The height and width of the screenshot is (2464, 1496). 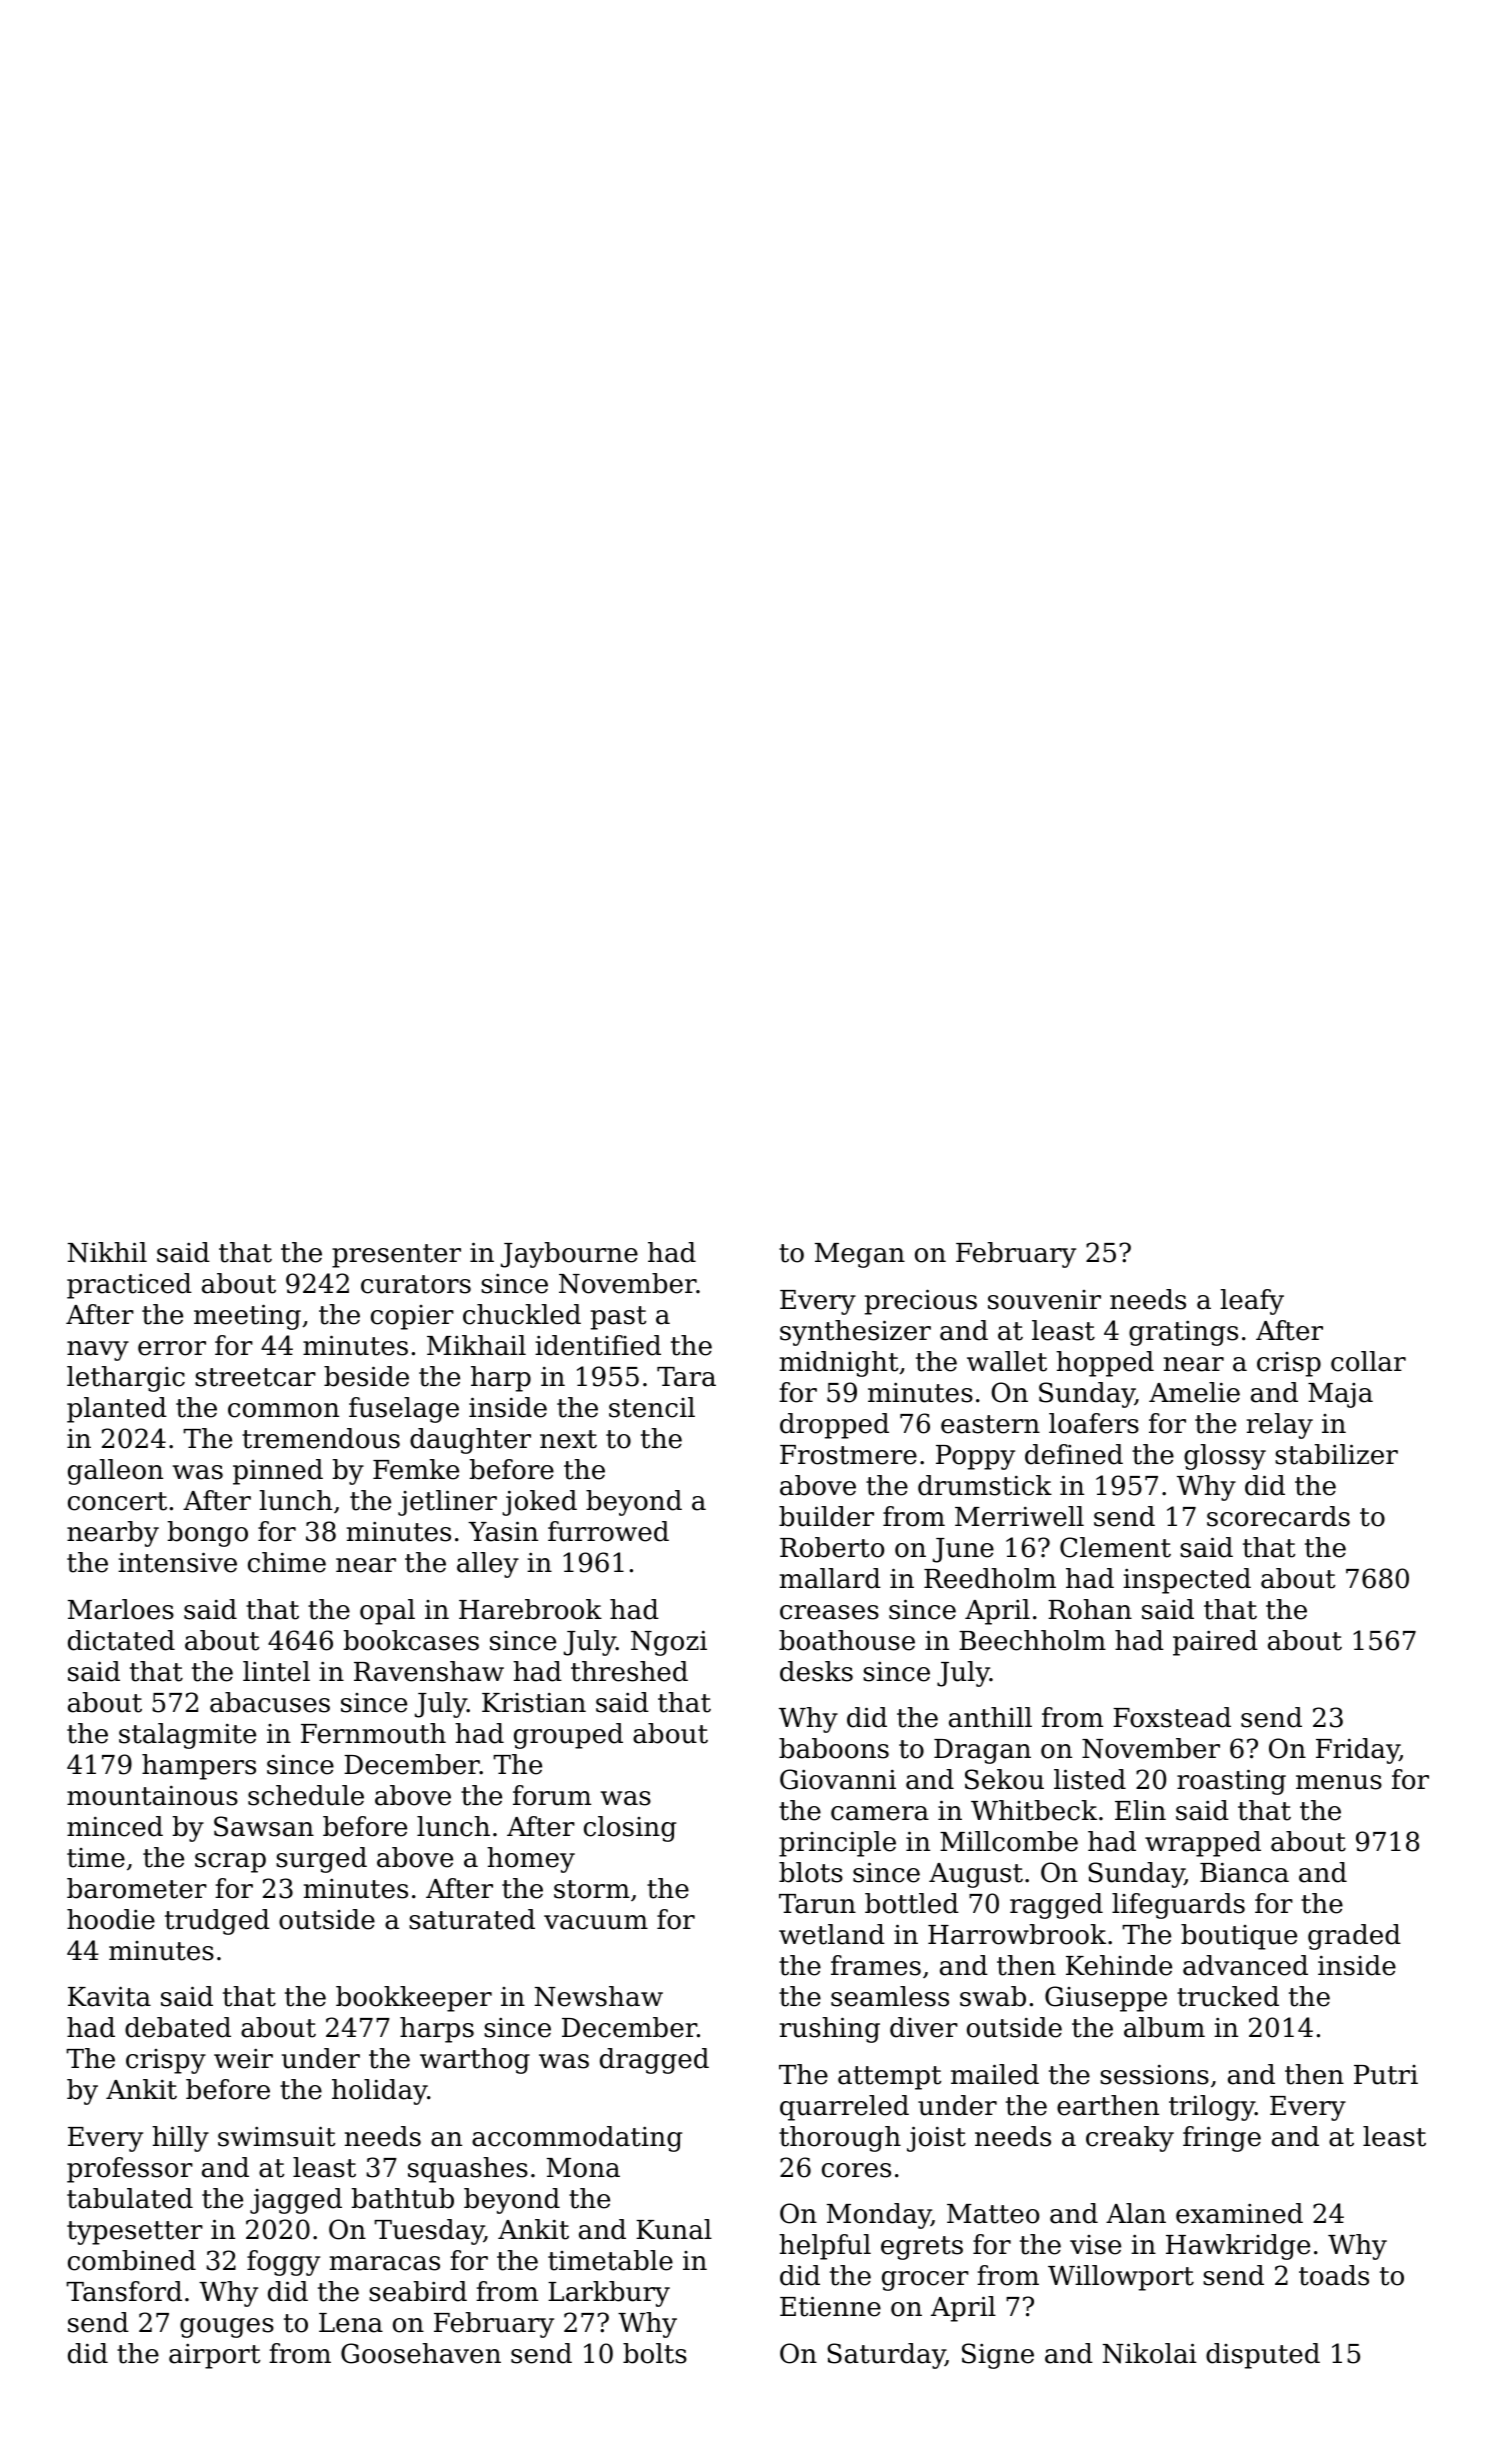 I want to click on lifeguards, so click(x=1178, y=1906).
